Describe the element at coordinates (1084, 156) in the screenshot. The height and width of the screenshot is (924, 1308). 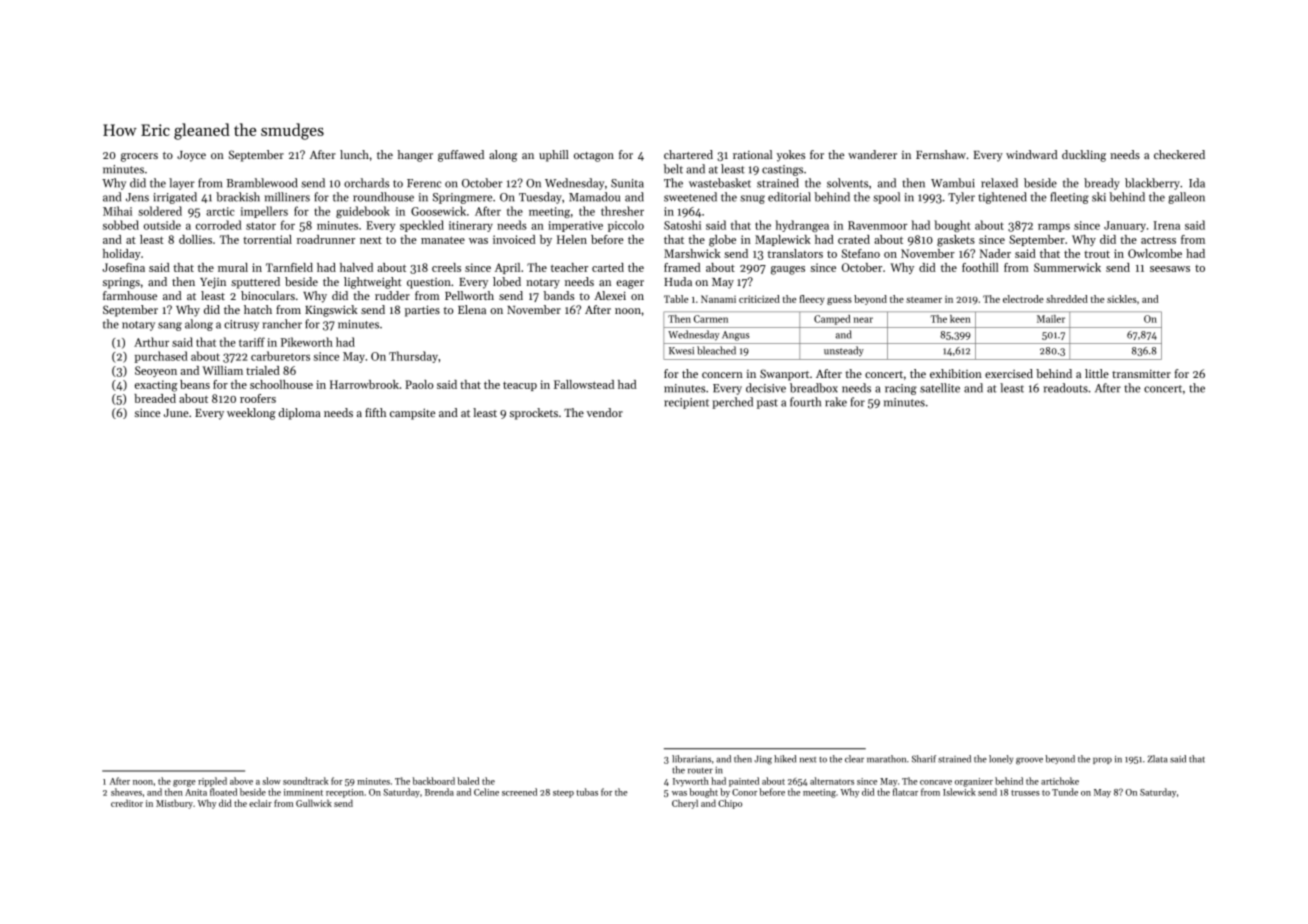
I see `duckling` at that location.
